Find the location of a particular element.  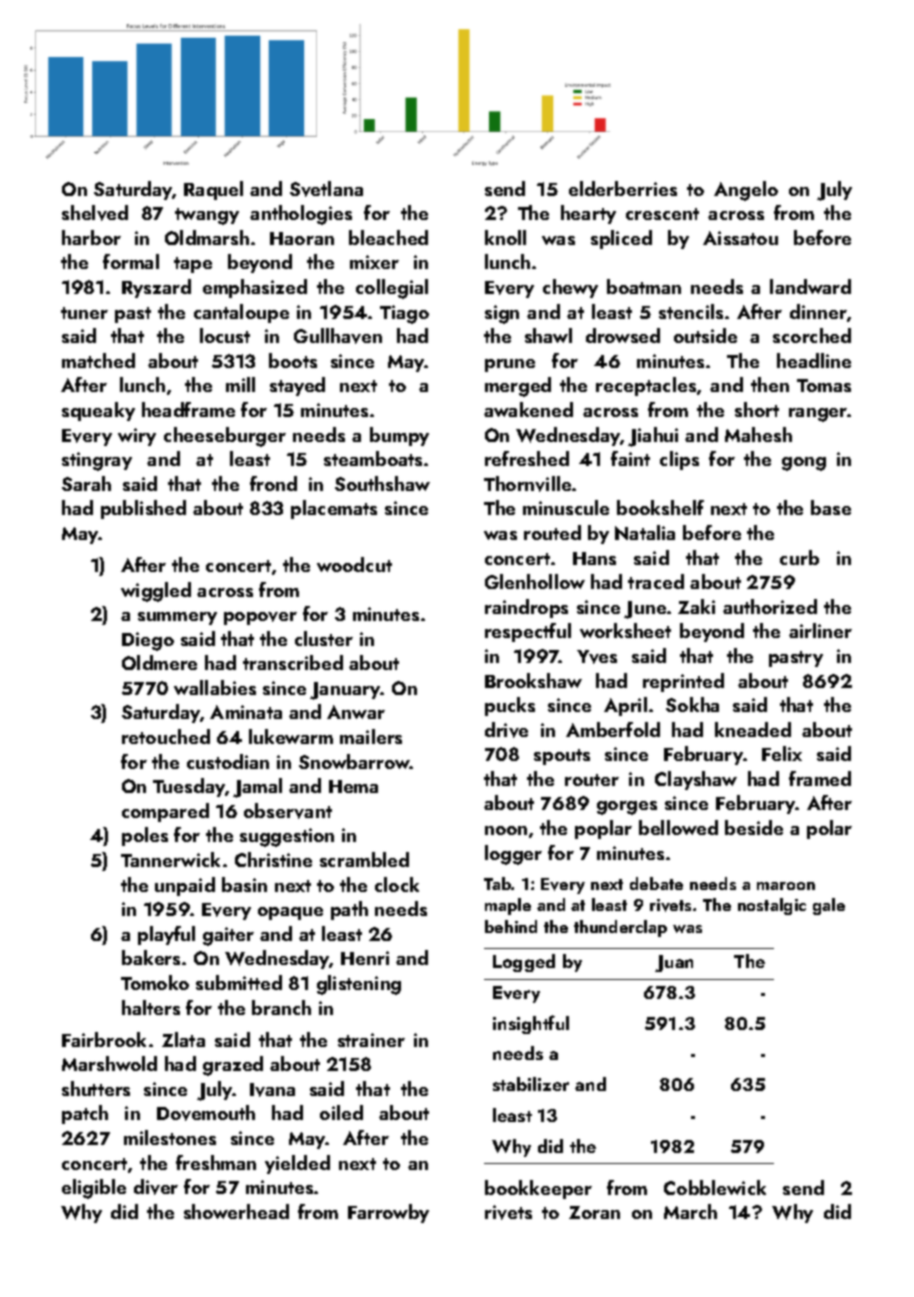

Christine is located at coordinates (273, 859).
